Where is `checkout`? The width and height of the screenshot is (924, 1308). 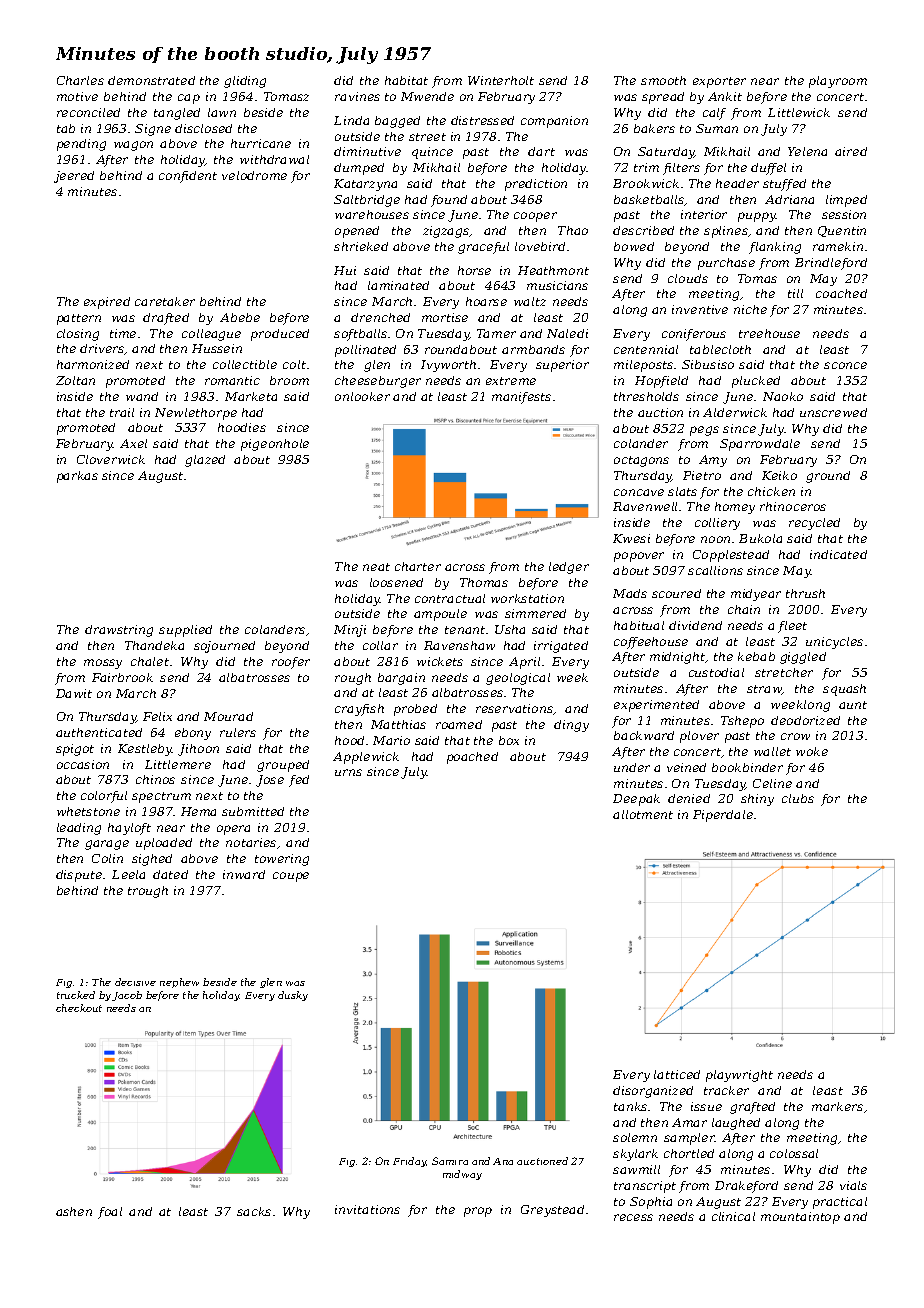 checkout is located at coordinates (79, 1008).
